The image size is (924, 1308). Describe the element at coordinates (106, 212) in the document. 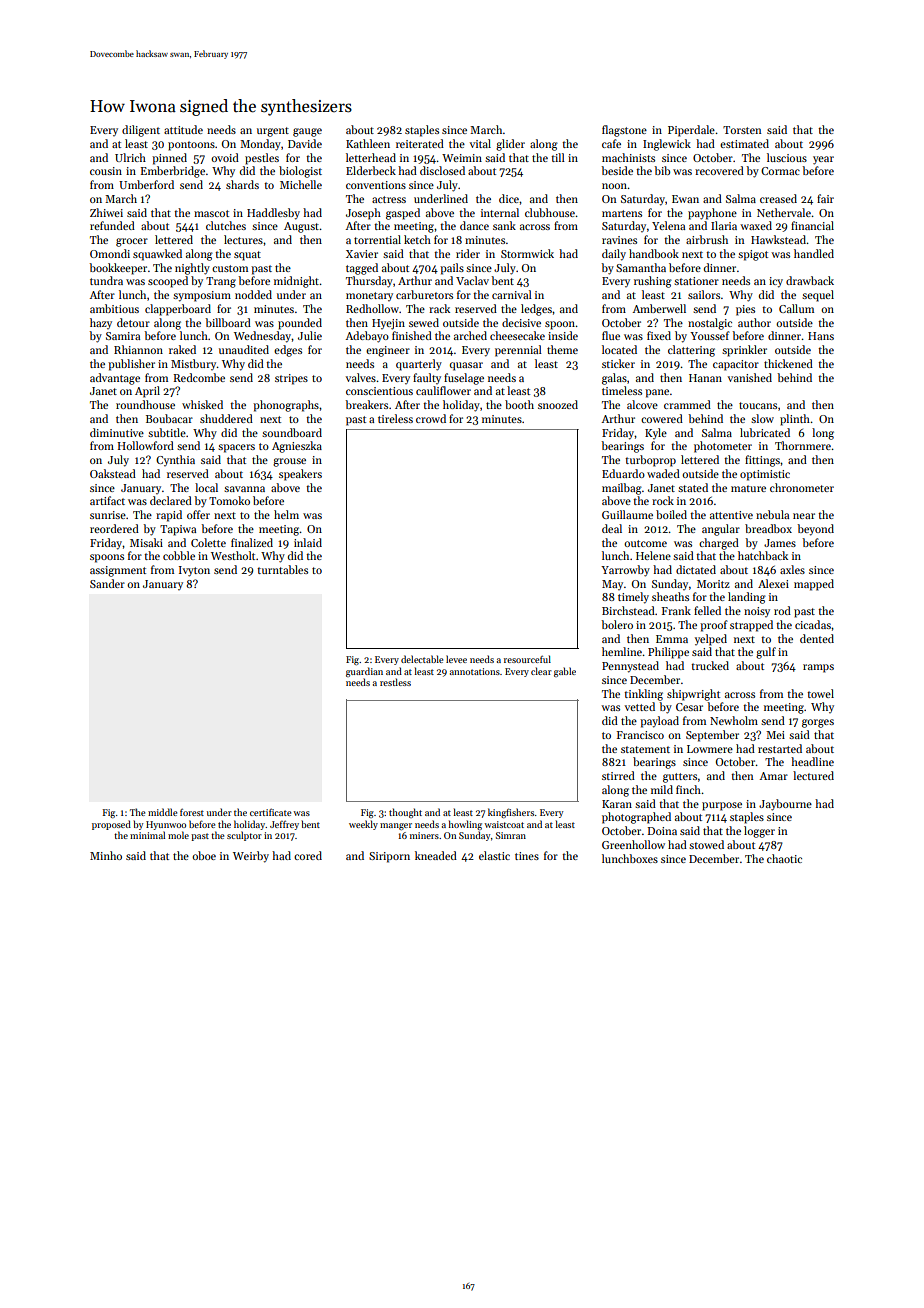

I see `Zhiwei` at that location.
